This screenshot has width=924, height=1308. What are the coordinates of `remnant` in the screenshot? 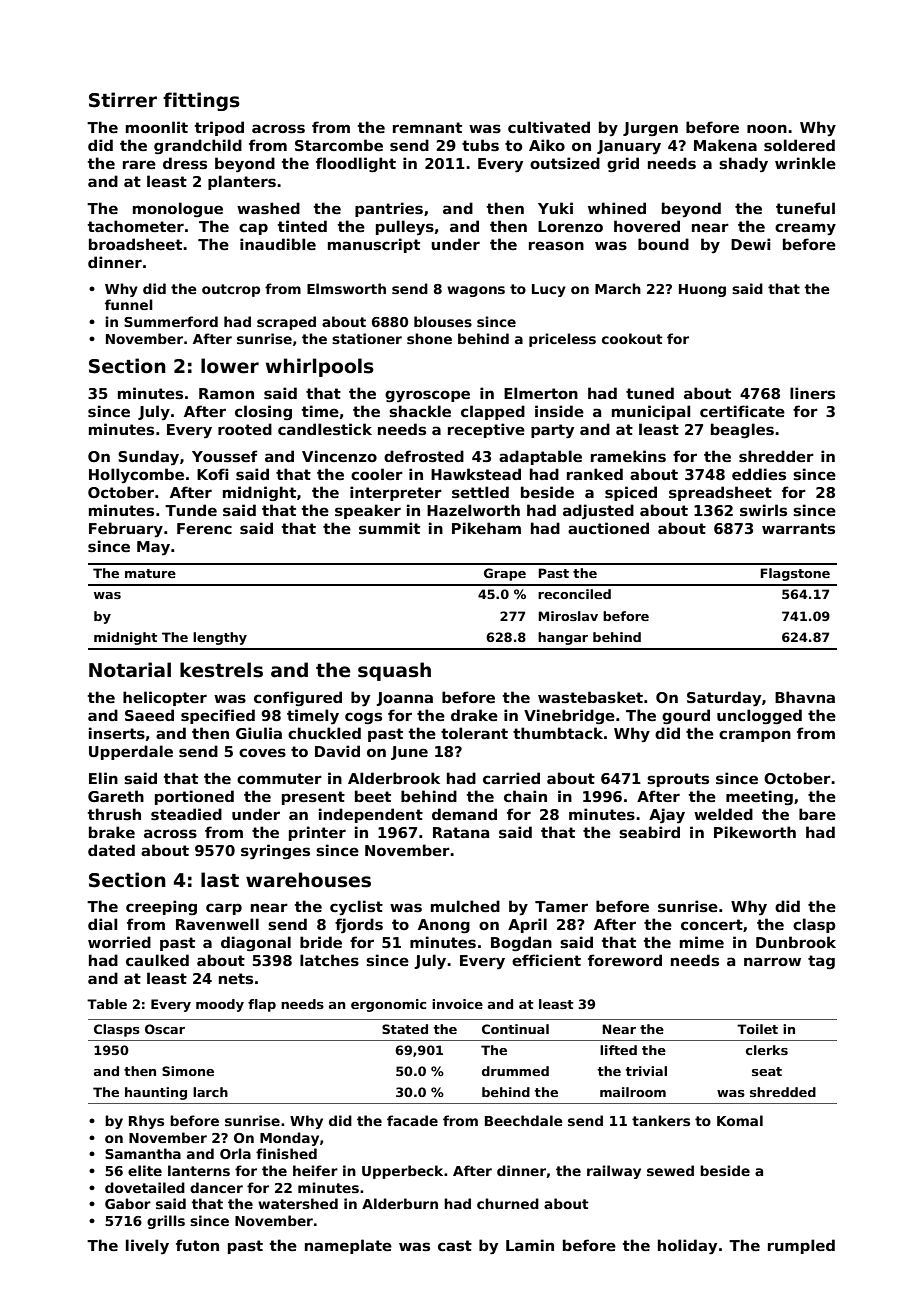 It's located at (427, 127).
